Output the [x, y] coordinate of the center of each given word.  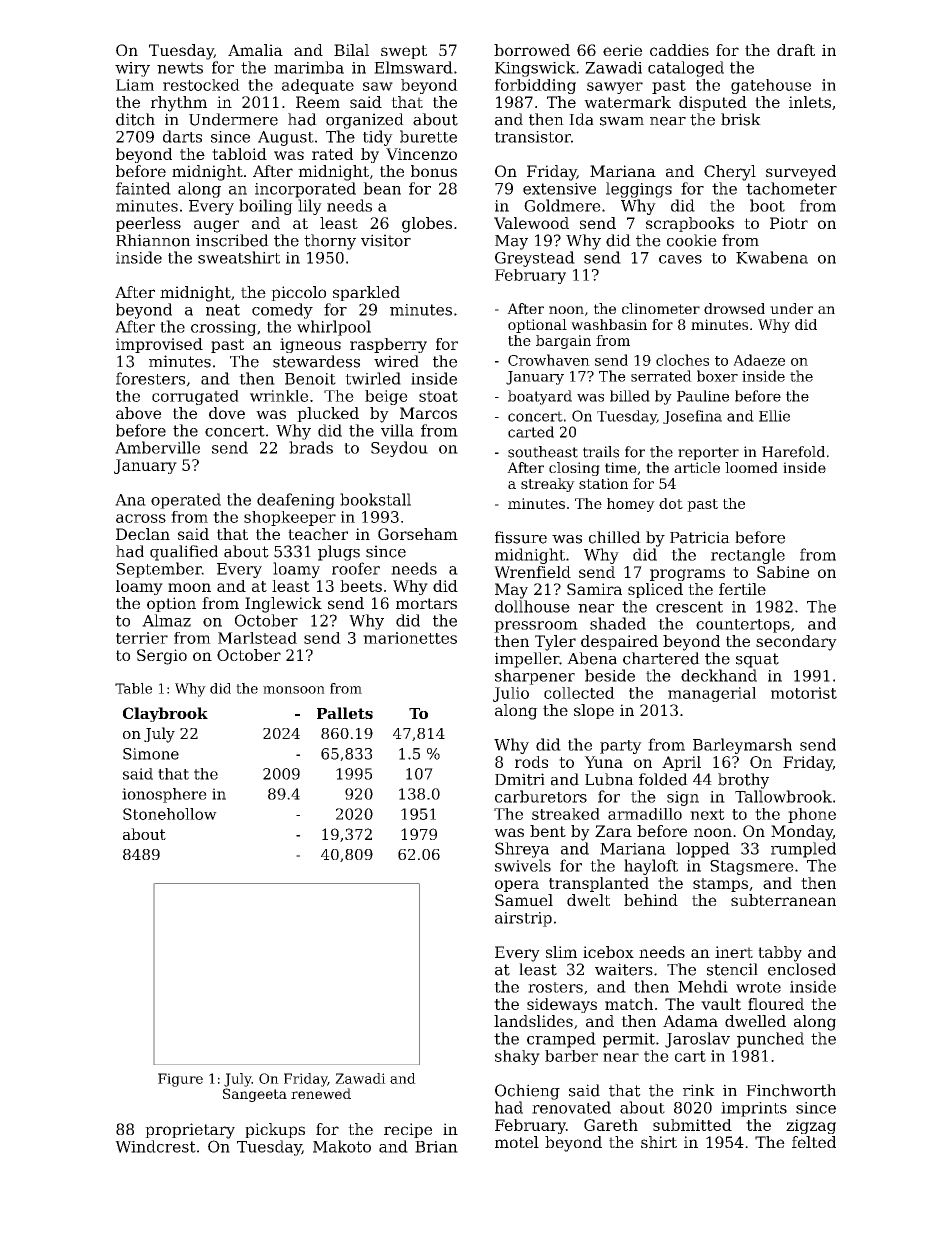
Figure [180, 1080]
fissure [521, 537]
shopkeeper [290, 518]
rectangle [748, 556]
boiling [266, 207]
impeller [527, 660]
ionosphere [164, 795]
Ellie [774, 416]
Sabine [783, 572]
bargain [563, 342]
